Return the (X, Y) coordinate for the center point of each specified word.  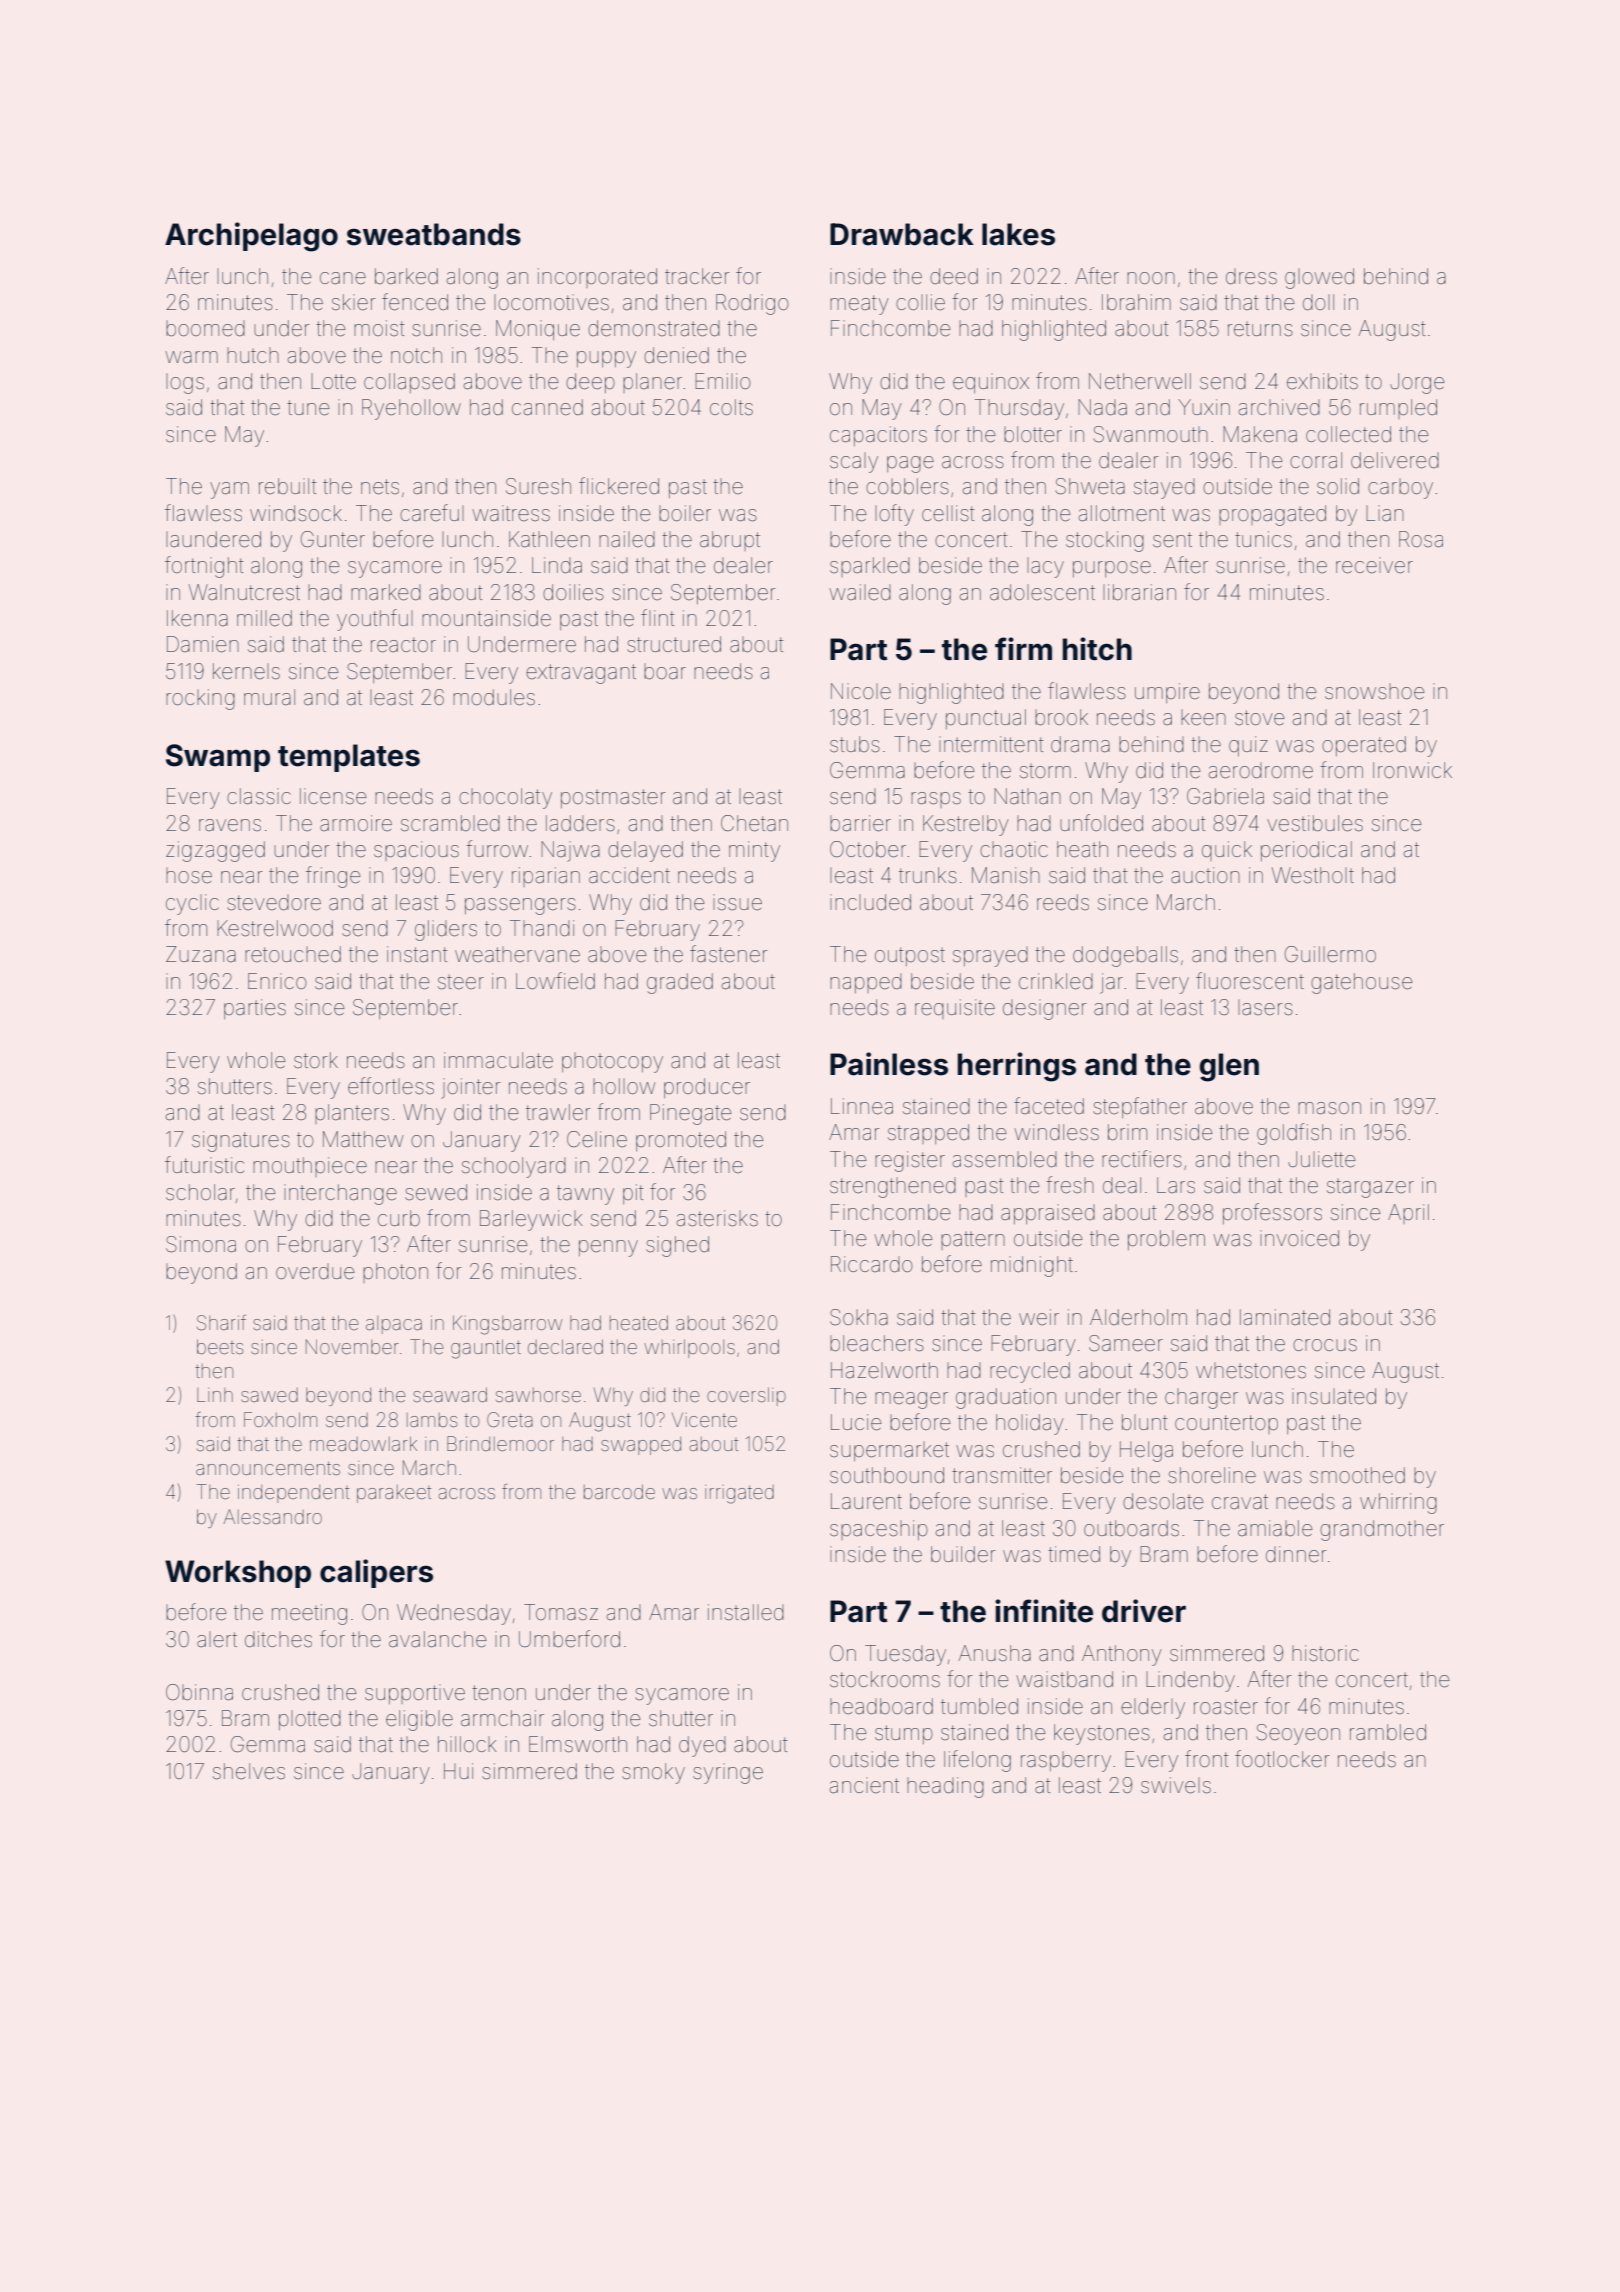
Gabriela (1225, 796)
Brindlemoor (500, 1443)
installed (746, 1612)
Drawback (902, 234)
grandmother (1382, 1530)
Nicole (861, 691)
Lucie (856, 1422)
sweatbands (434, 234)
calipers (376, 1573)
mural (269, 697)
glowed (1319, 278)
